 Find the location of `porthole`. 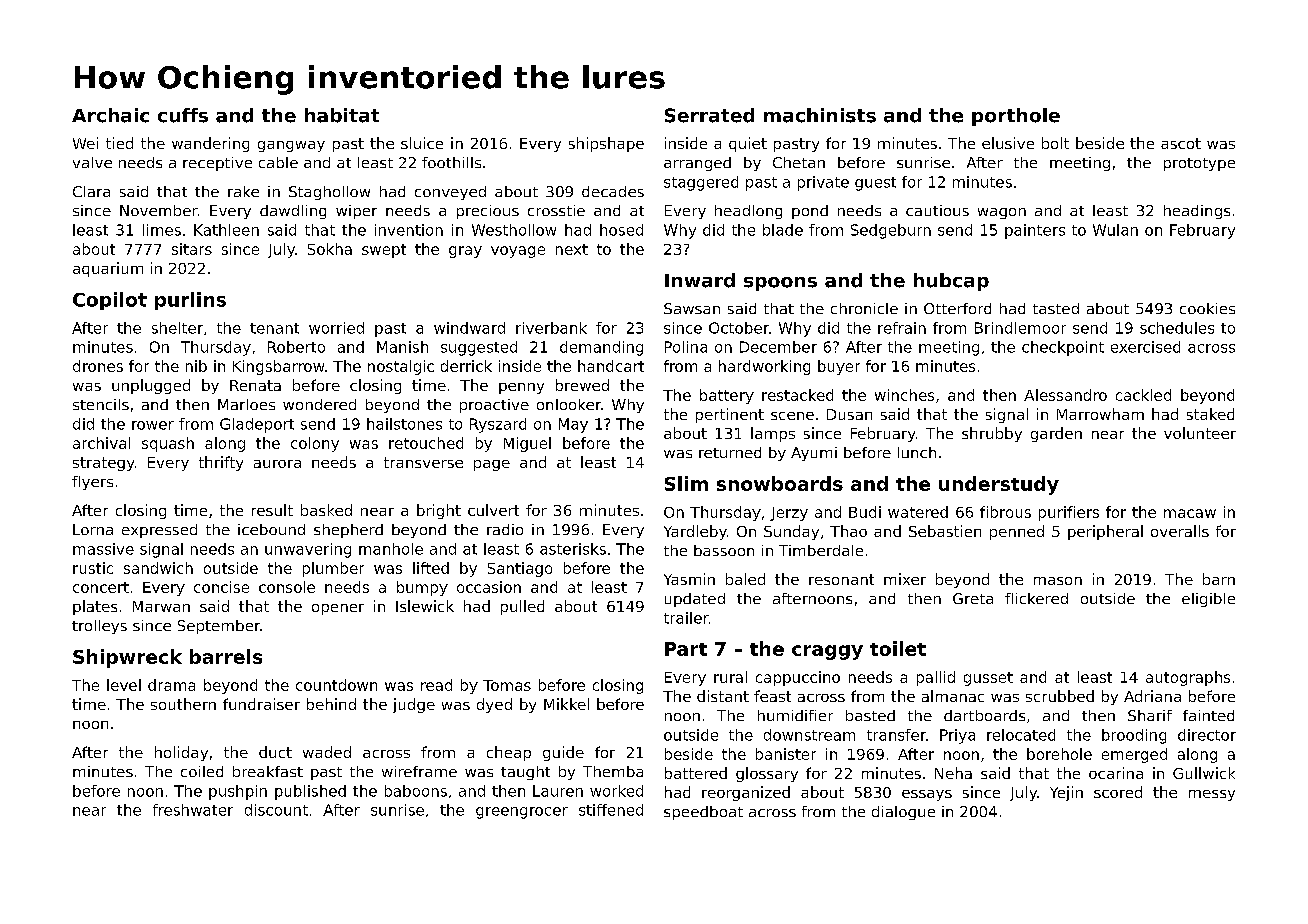

porthole is located at coordinates (1016, 117).
